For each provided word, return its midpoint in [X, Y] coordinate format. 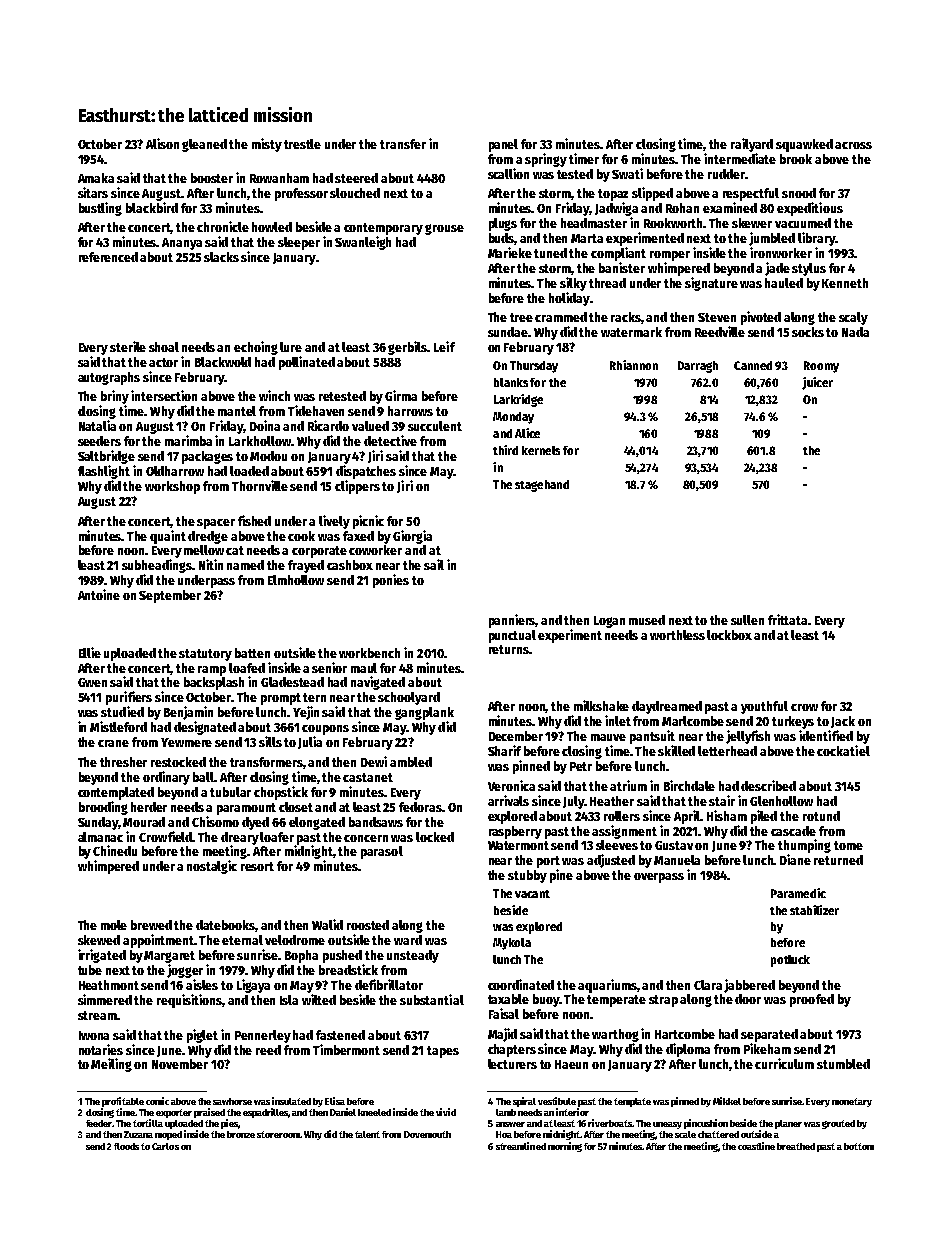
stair [722, 800]
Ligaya [253, 986]
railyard [752, 145]
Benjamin [188, 713]
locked [435, 837]
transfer [403, 144]
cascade [793, 831]
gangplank [424, 713]
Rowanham [279, 178]
